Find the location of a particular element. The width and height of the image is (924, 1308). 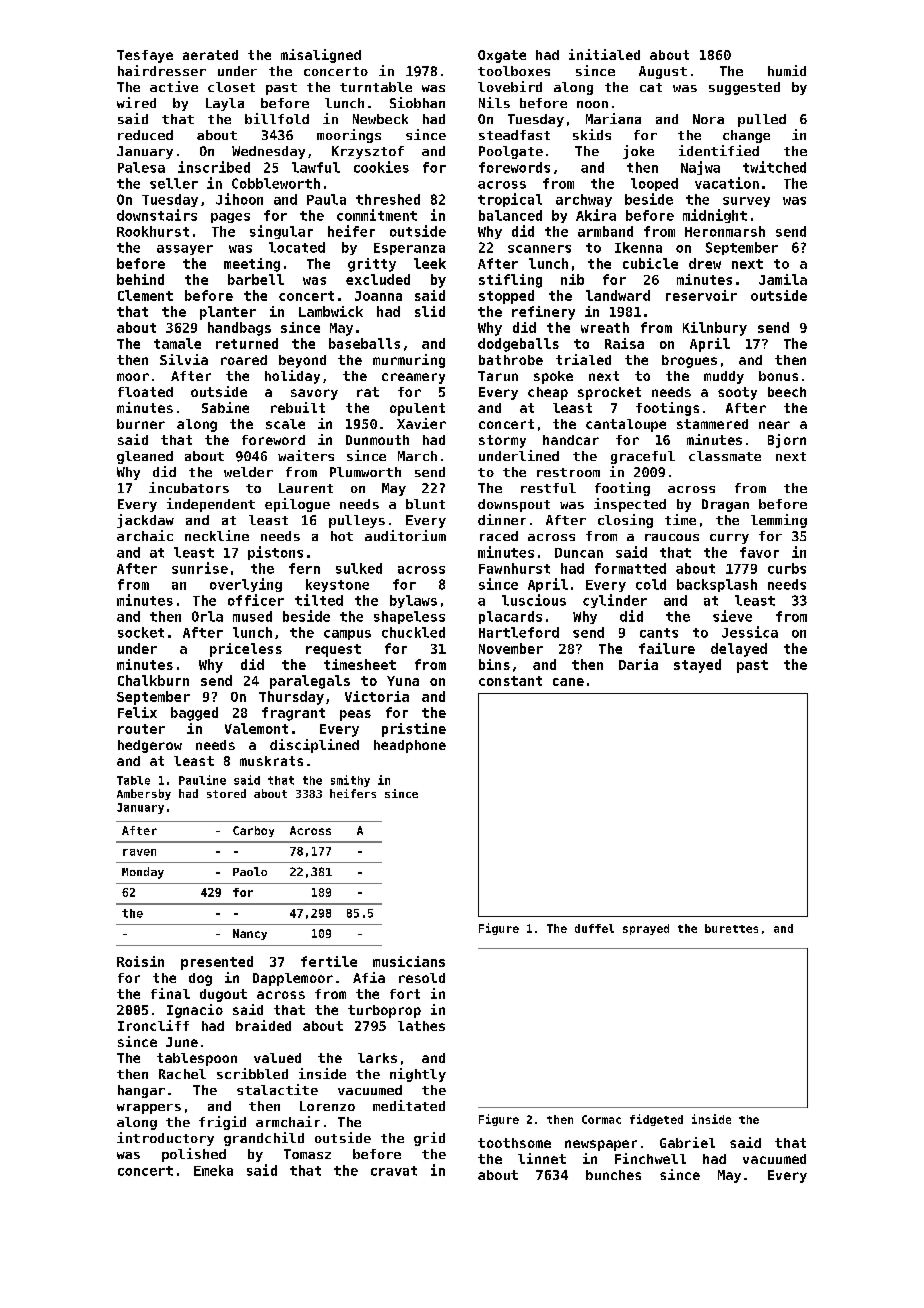

threshed is located at coordinates (388, 199).
